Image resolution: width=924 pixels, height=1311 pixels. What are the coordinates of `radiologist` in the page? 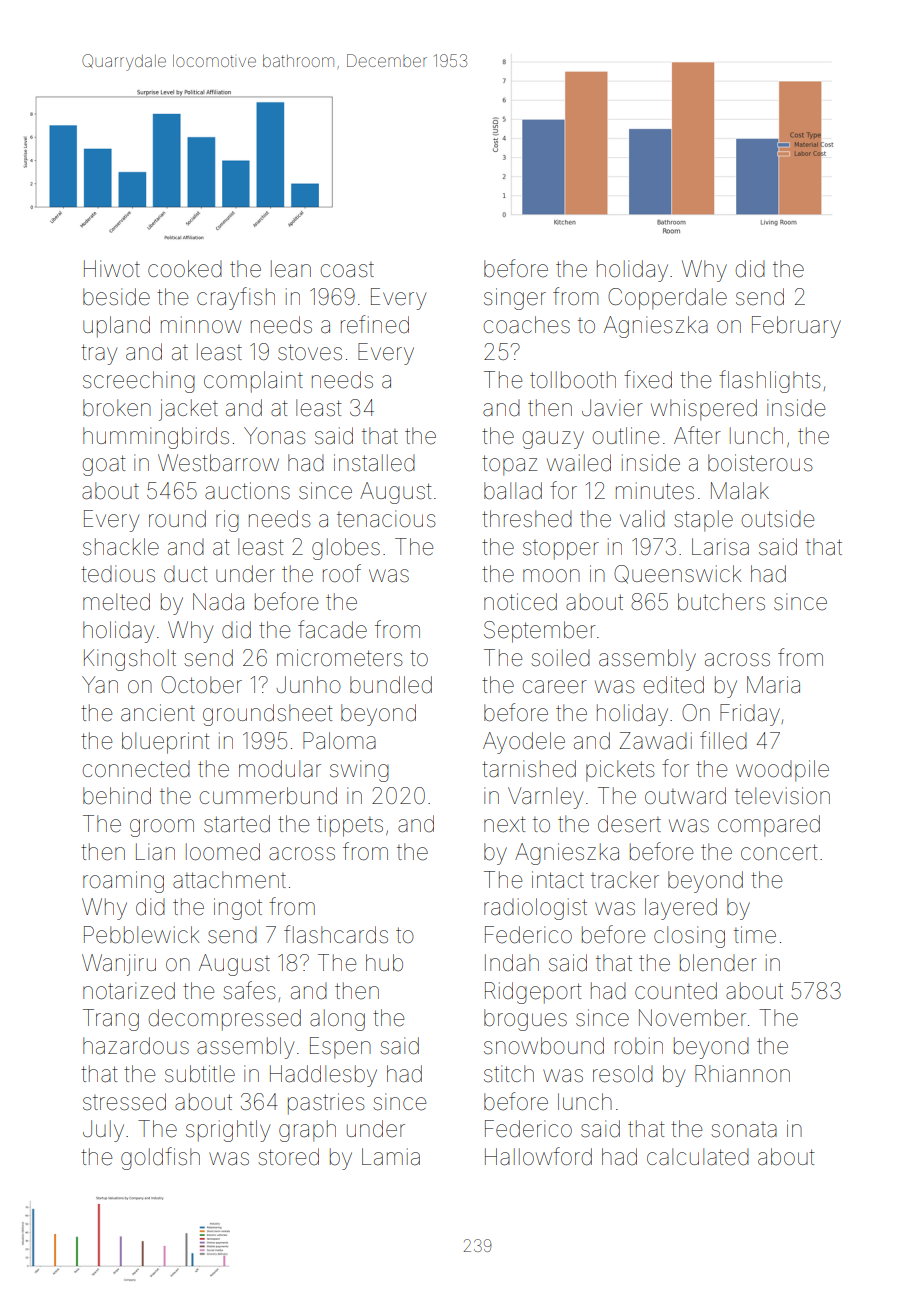 It's located at (535, 909).
